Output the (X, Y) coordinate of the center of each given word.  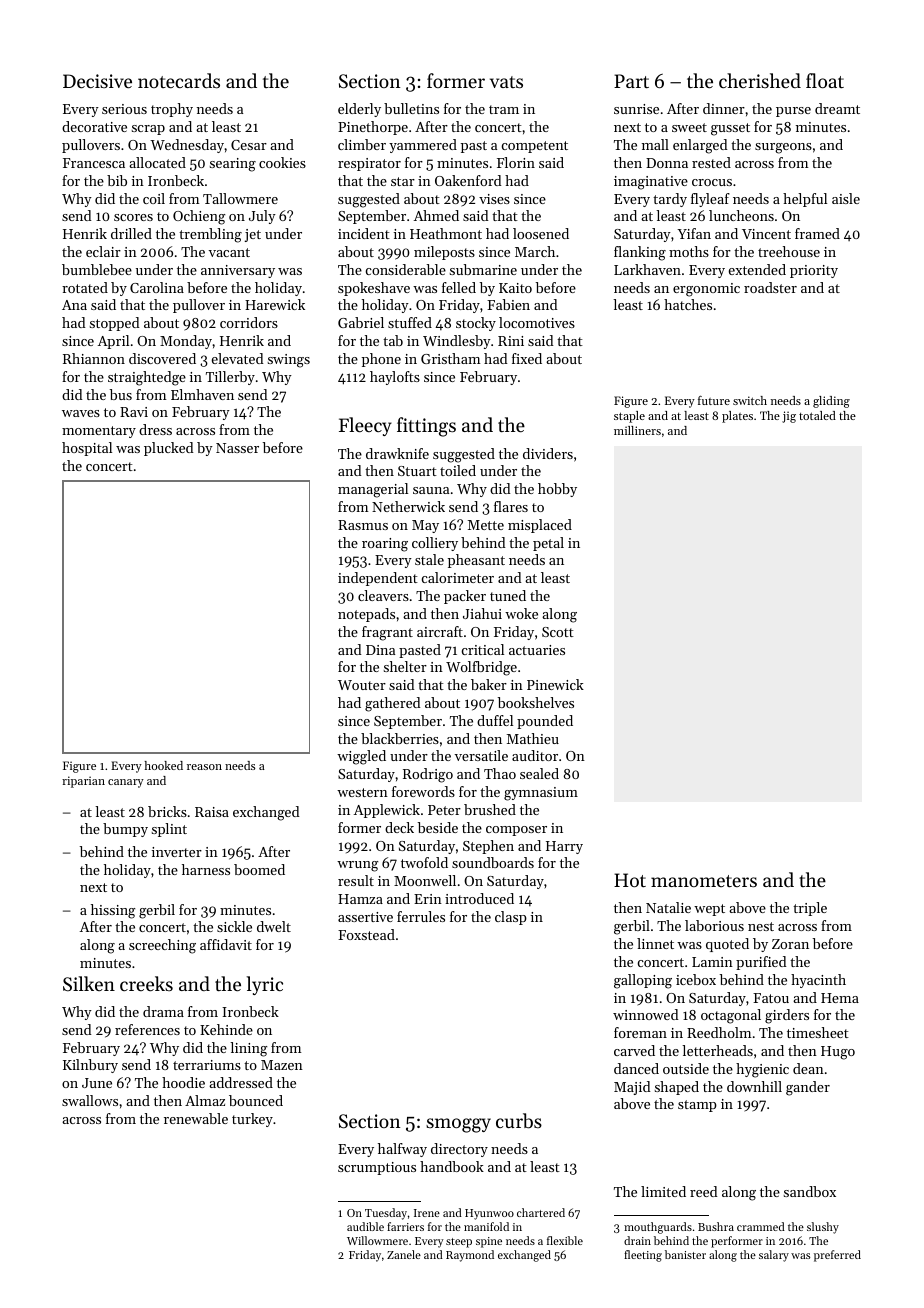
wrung (357, 866)
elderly (359, 110)
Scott (558, 632)
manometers (704, 881)
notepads (366, 615)
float (825, 80)
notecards (179, 80)
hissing (113, 911)
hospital (87, 449)
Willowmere (377, 1240)
